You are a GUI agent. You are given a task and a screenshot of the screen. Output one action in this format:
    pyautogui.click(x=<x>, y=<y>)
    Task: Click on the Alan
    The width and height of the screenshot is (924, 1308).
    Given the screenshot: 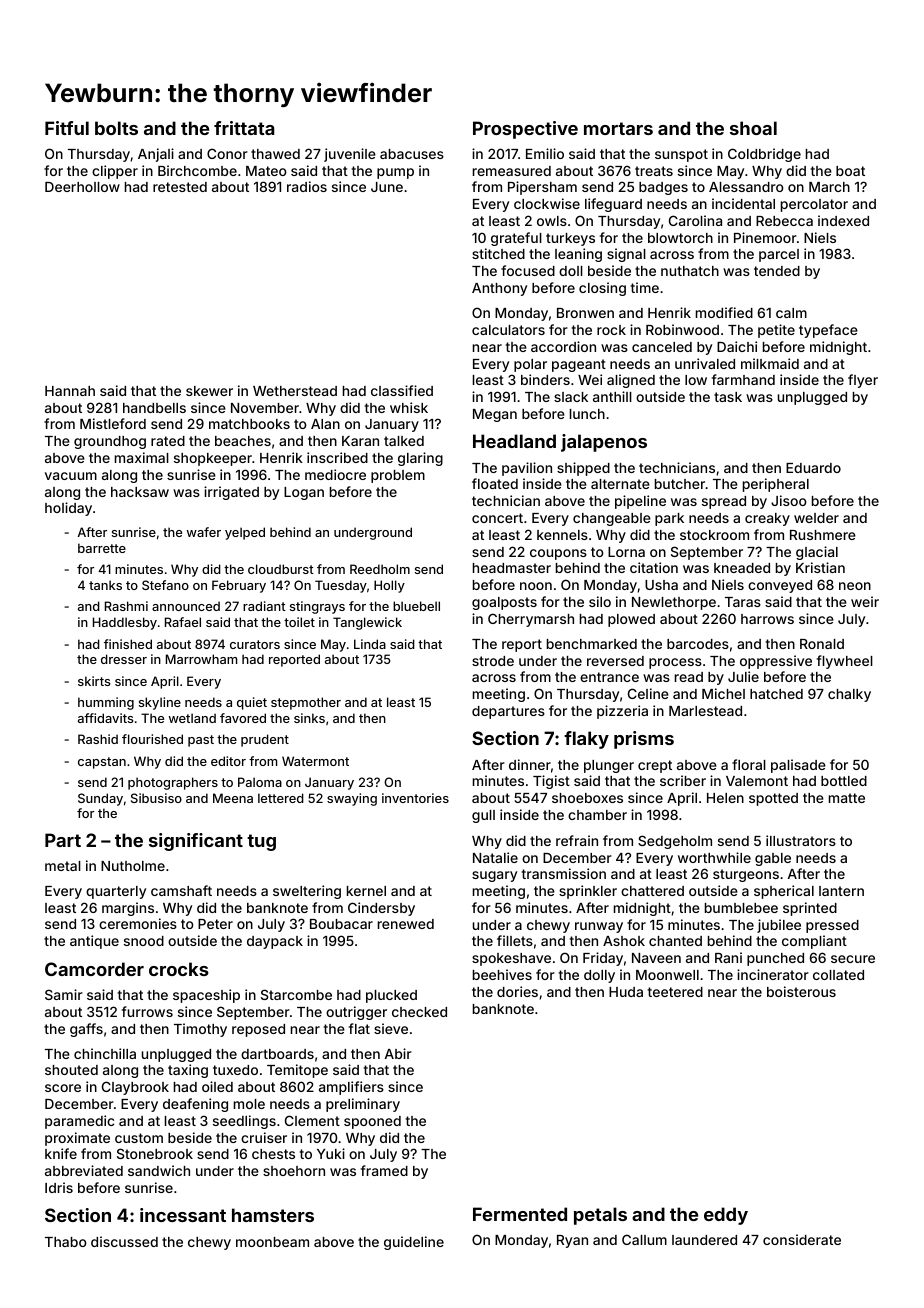 What is the action you would take?
    pyautogui.click(x=325, y=424)
